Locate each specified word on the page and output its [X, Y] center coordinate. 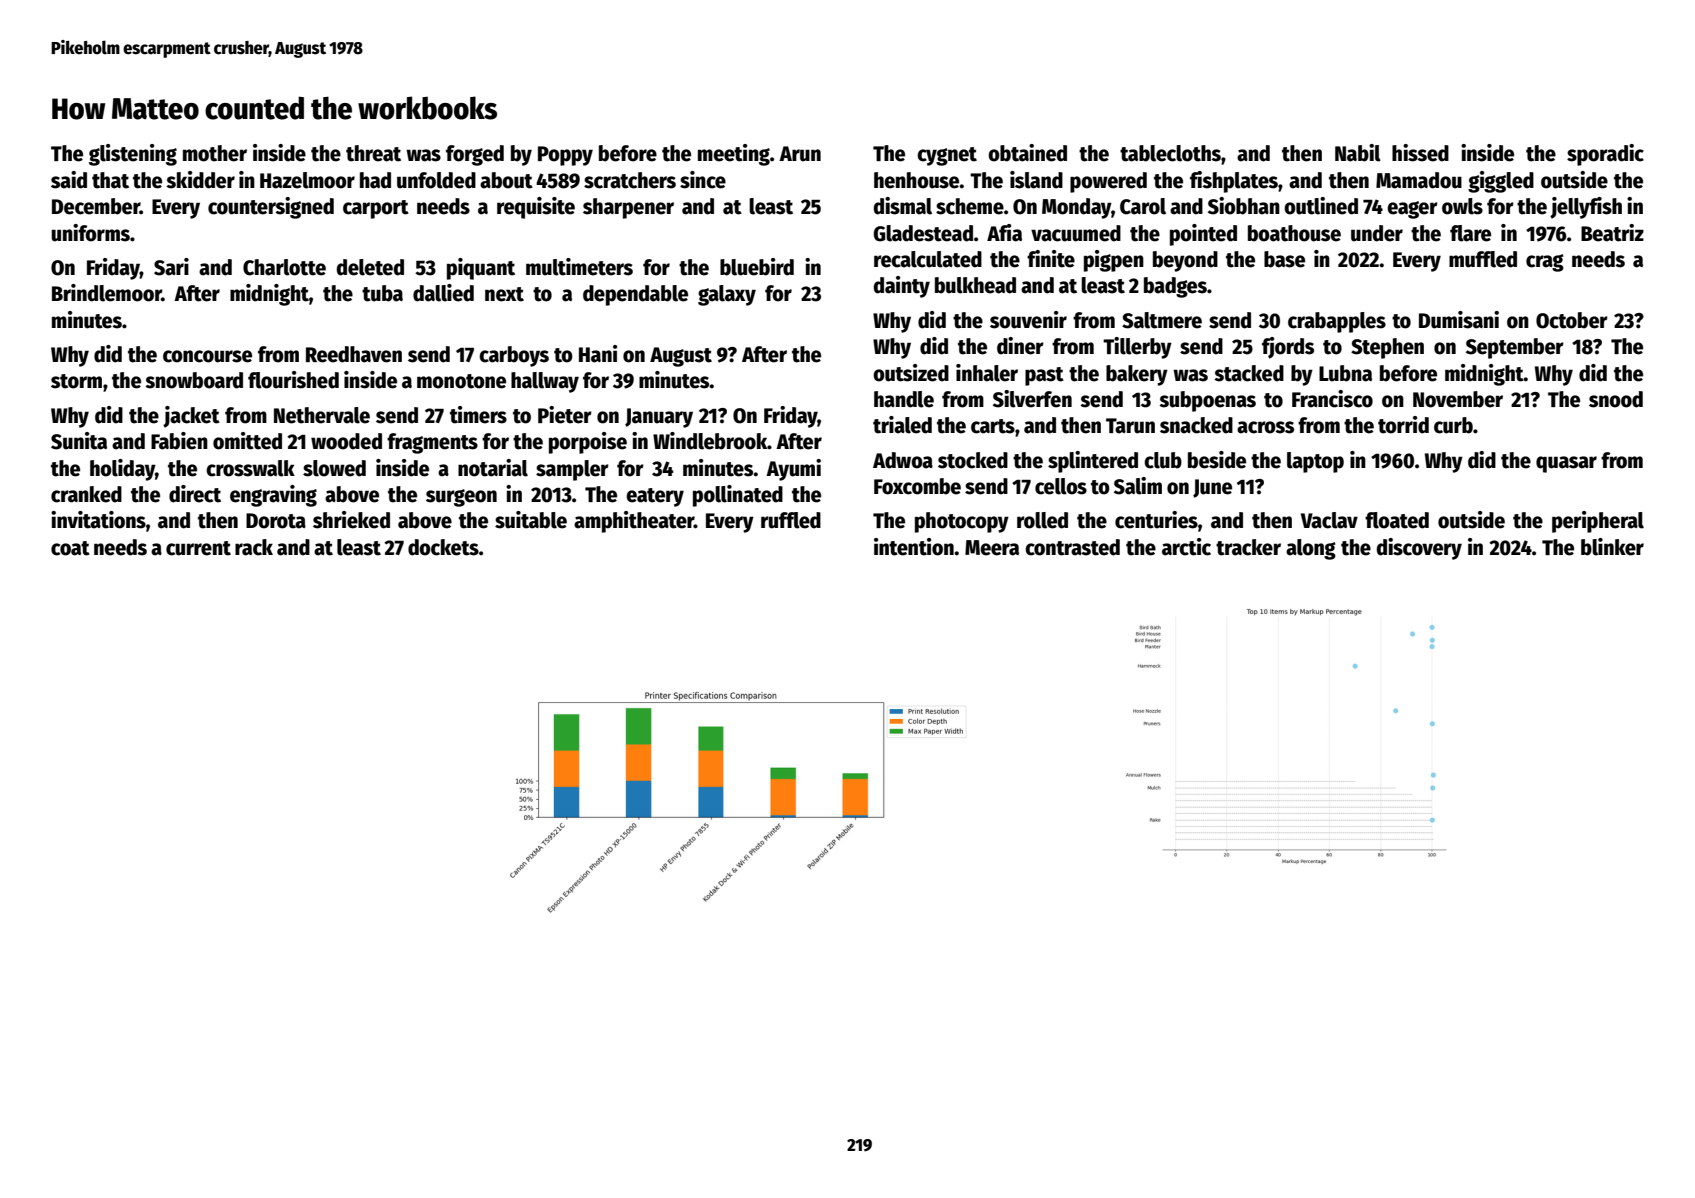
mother [215, 153]
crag [1545, 263]
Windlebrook [710, 441]
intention [914, 547]
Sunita [79, 441]
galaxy [727, 295]
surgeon [461, 498]
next [504, 294]
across [1265, 427]
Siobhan [1244, 206]
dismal [902, 206]
